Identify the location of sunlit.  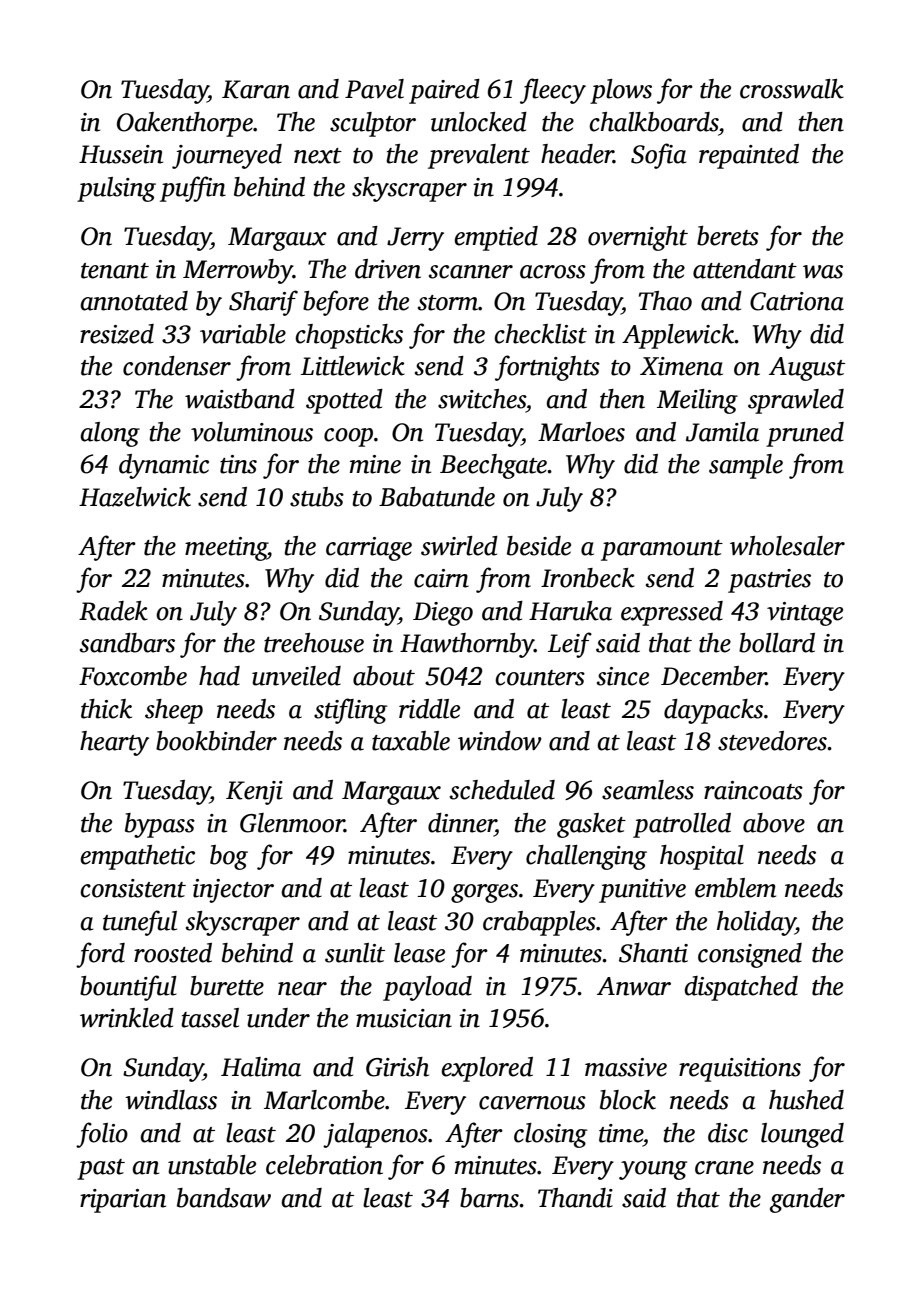
(355, 953).
